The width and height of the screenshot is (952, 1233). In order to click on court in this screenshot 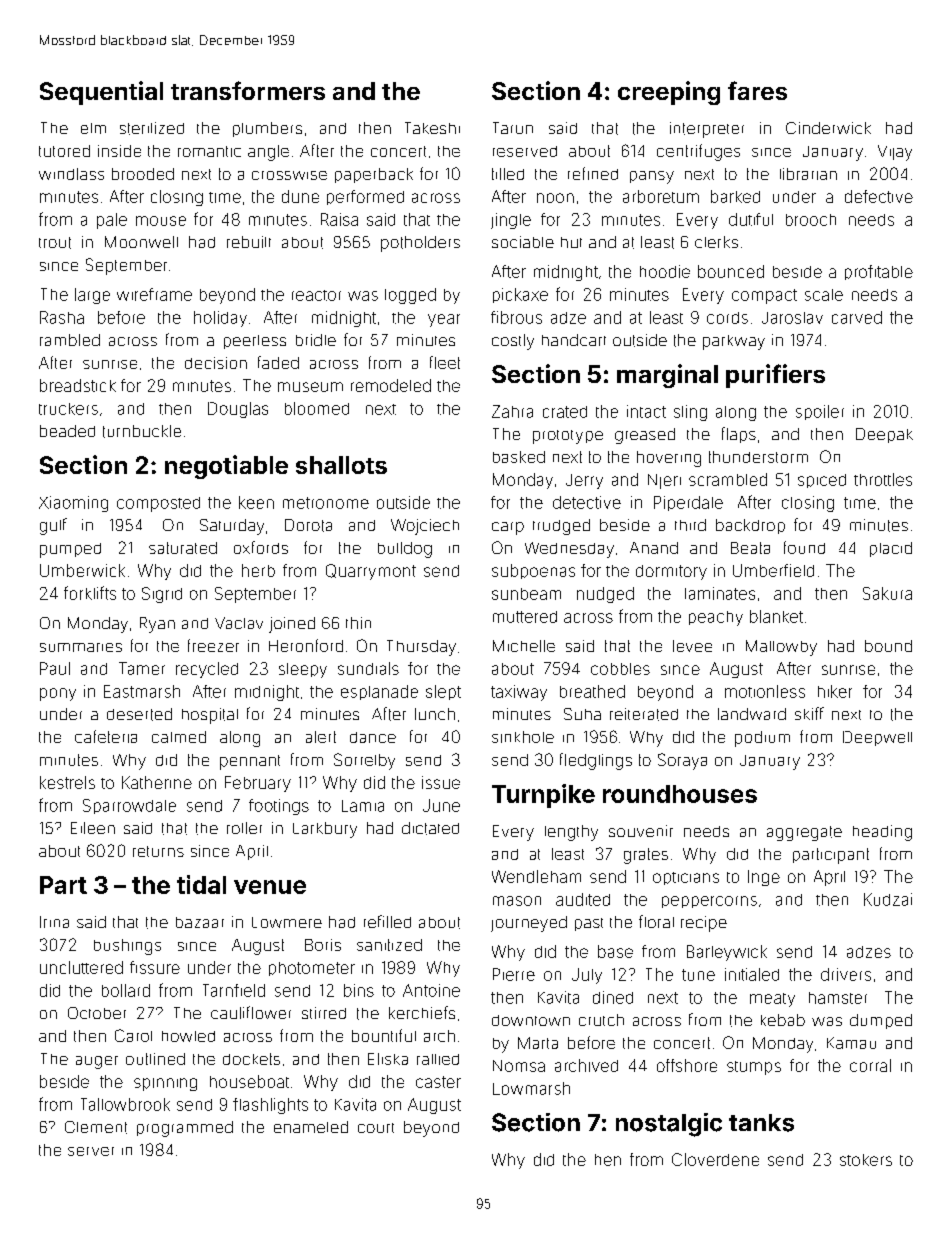, I will do `click(376, 1128)`.
